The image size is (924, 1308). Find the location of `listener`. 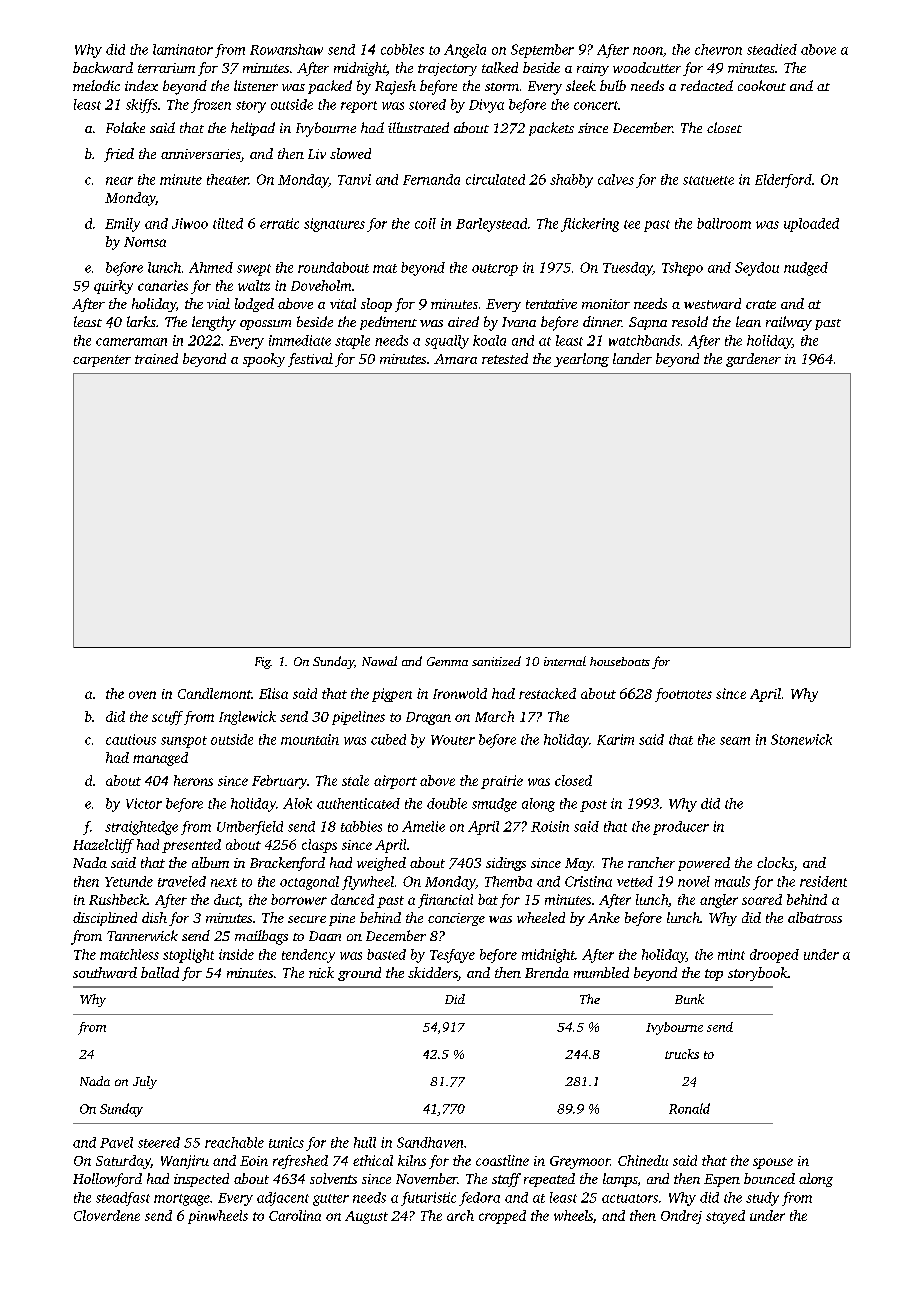

listener is located at coordinates (256, 85).
